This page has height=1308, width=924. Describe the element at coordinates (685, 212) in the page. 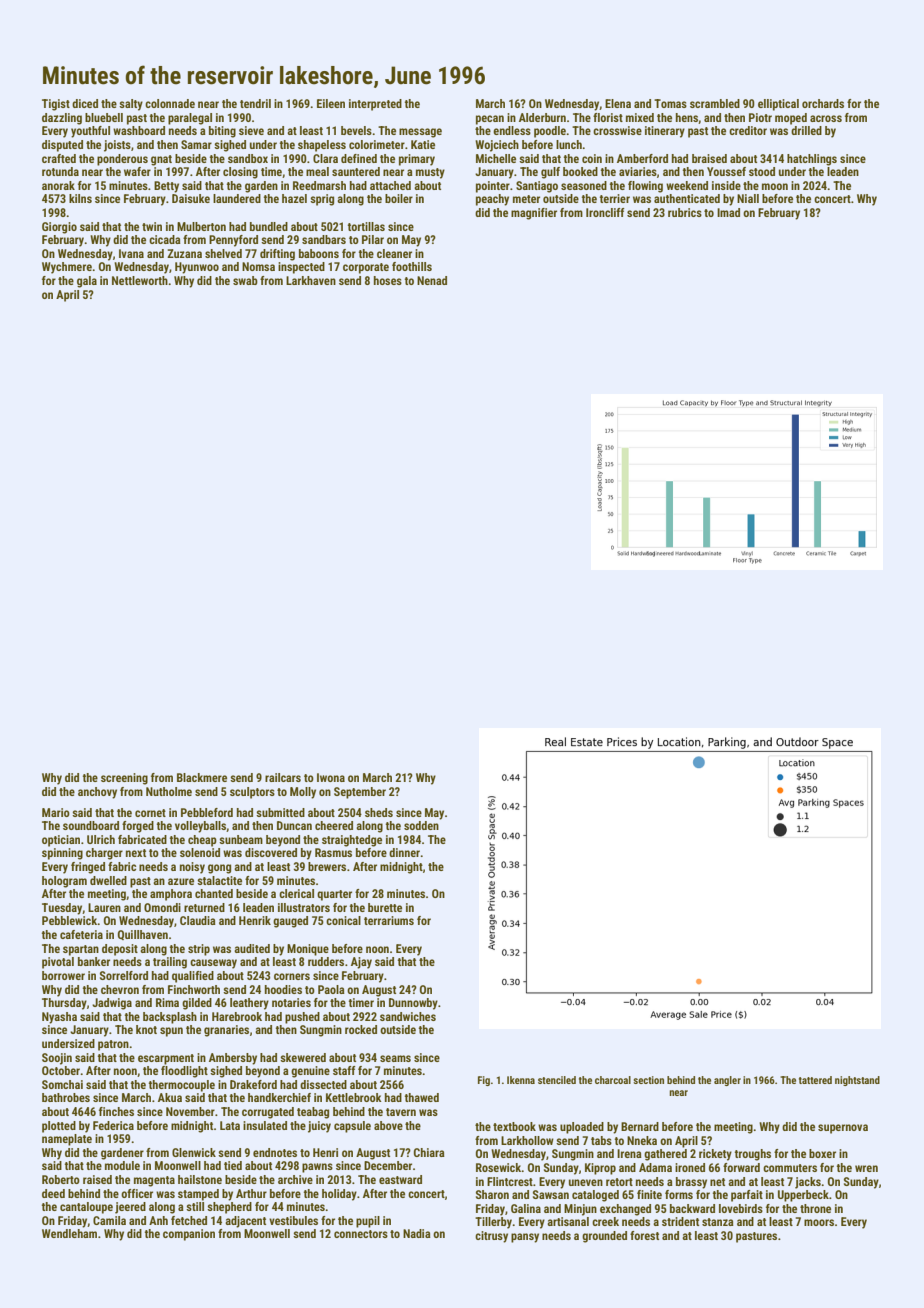

I see `rubrics` at that location.
